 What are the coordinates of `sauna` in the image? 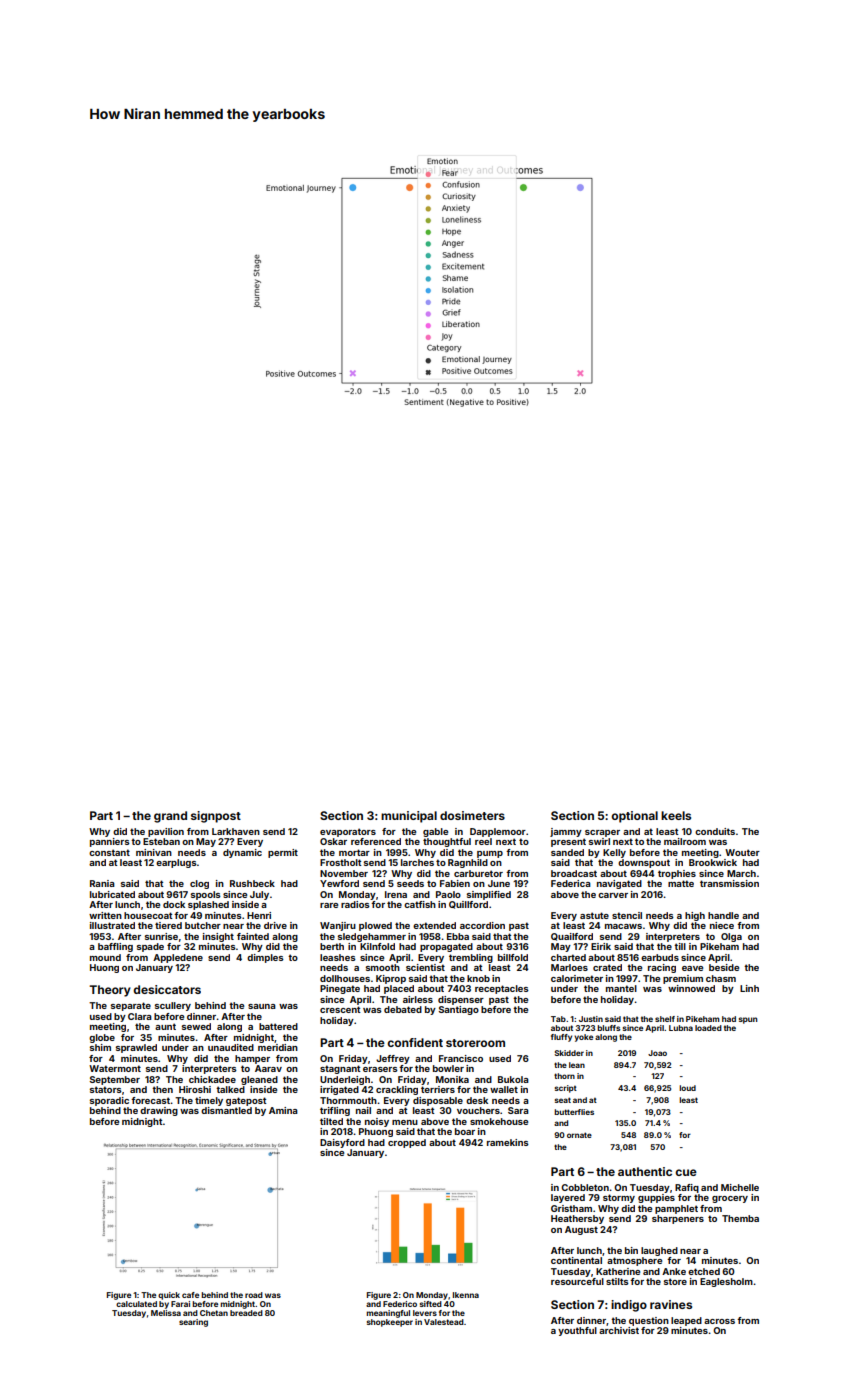 It's located at (262, 1006).
